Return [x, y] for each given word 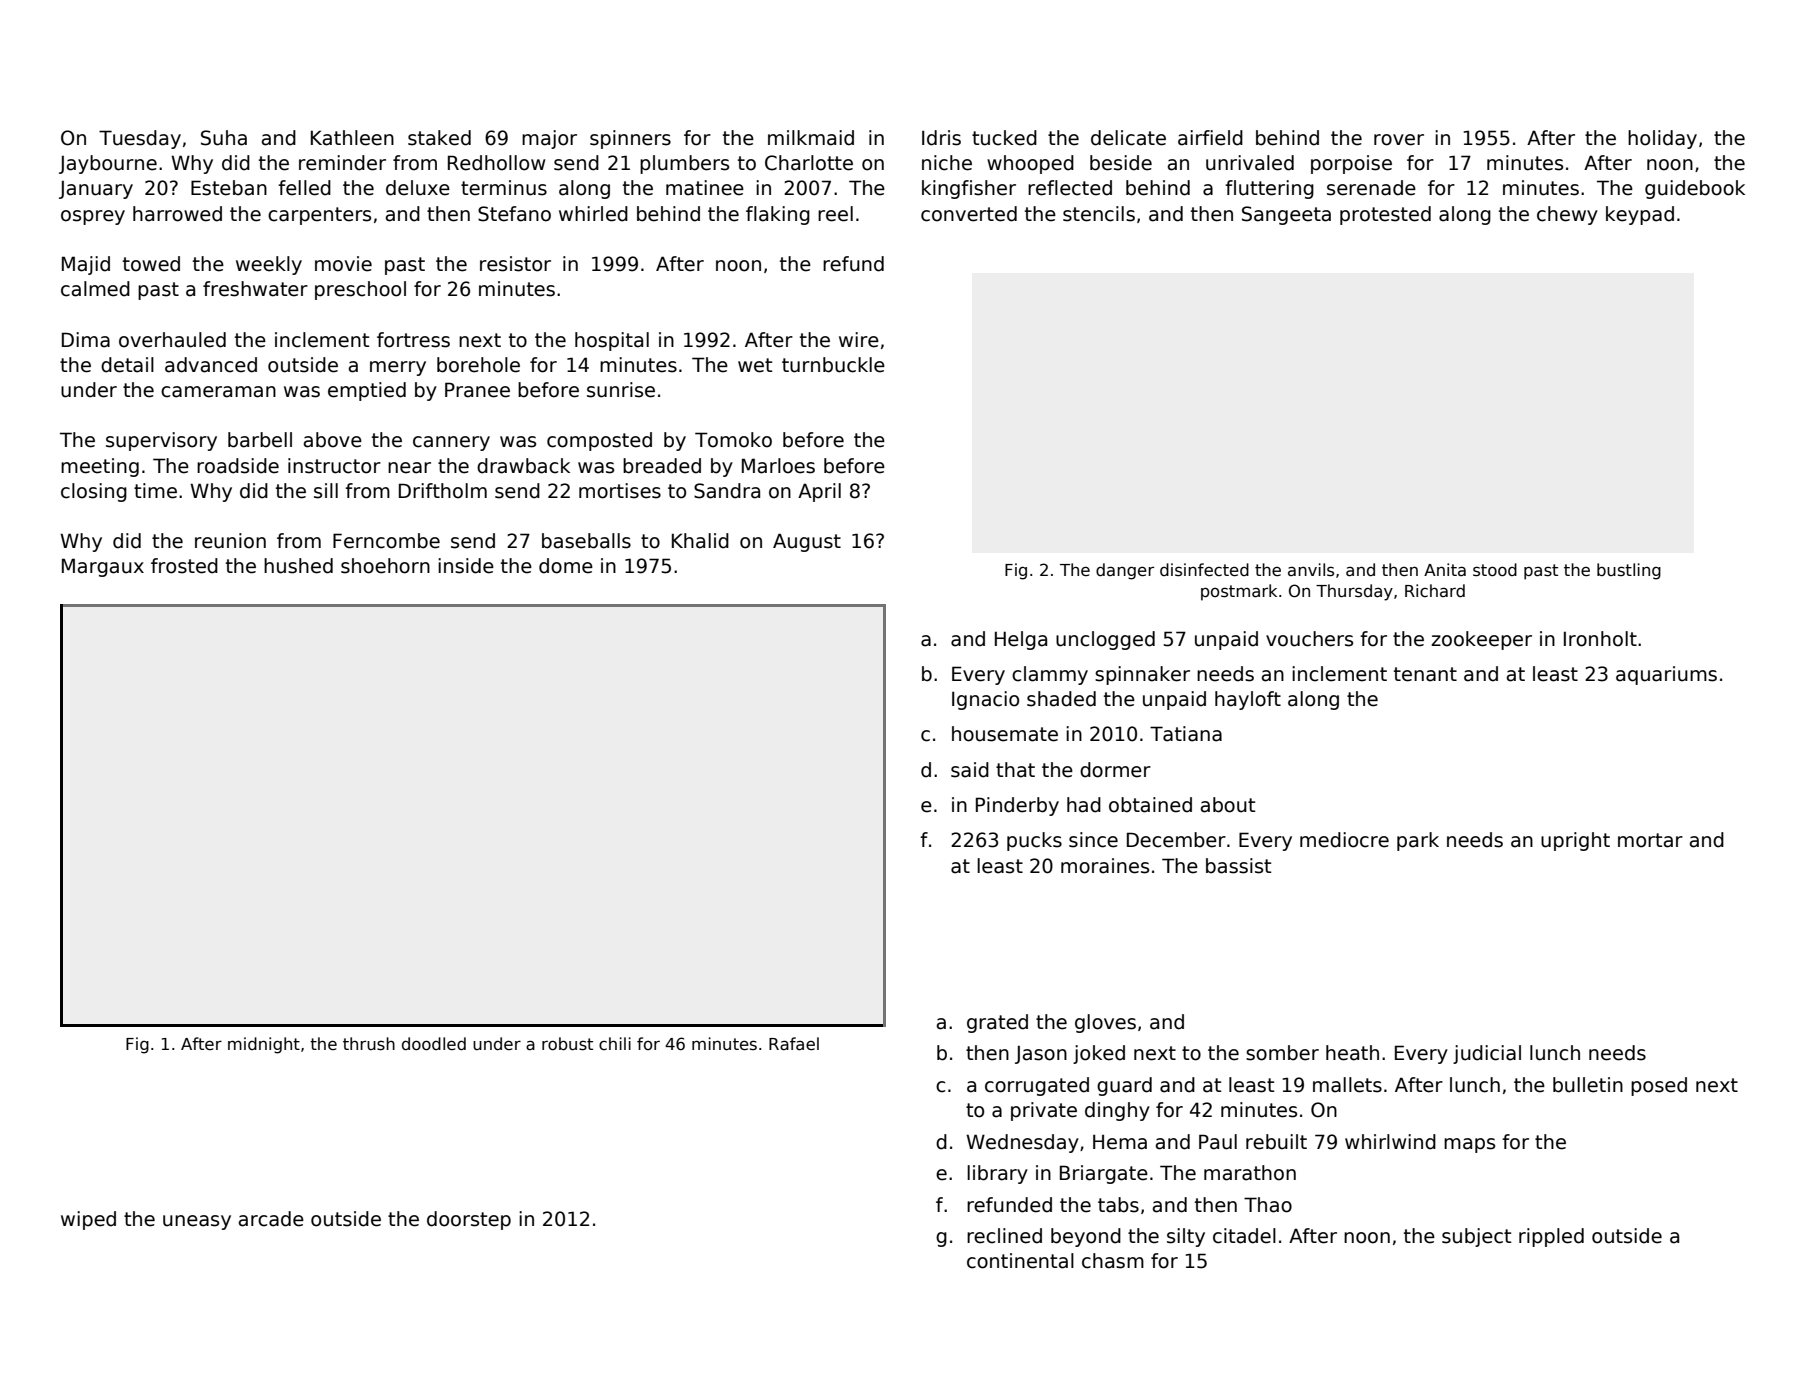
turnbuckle [833, 365]
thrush [369, 1044]
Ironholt [1600, 639]
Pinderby [1017, 806]
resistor [515, 264]
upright [1575, 841]
